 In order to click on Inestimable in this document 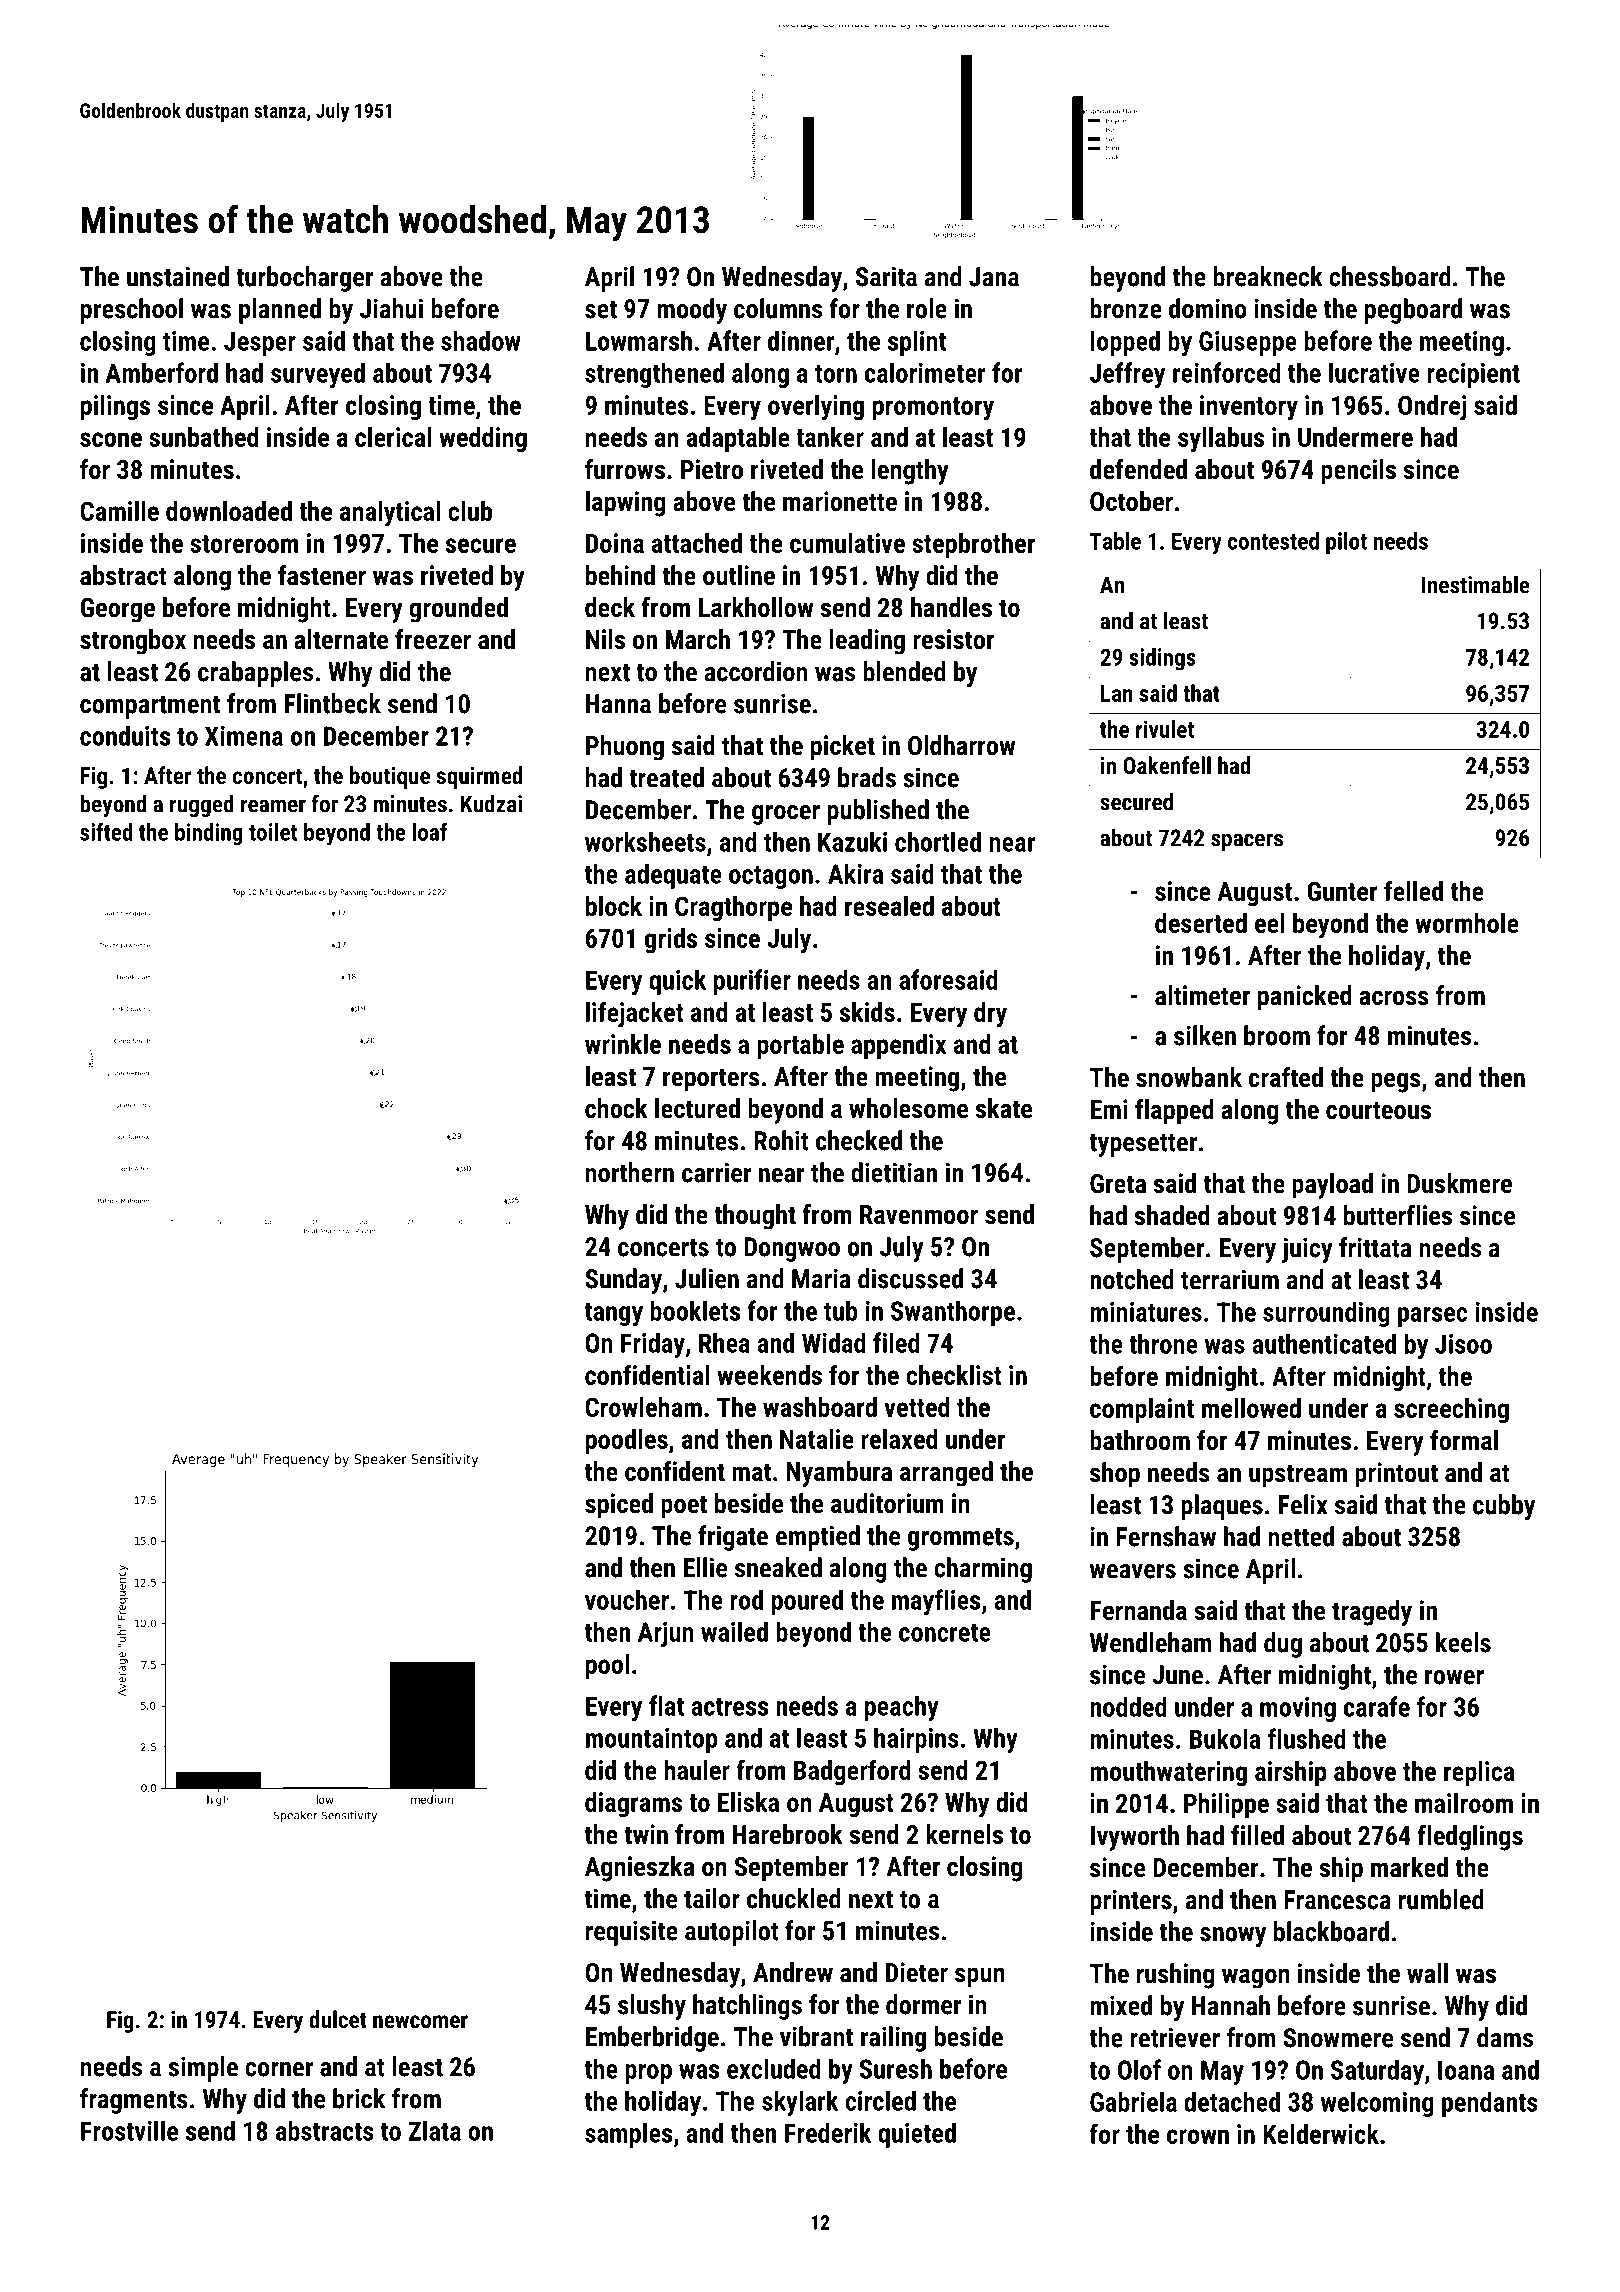, I will do `click(1476, 584)`.
